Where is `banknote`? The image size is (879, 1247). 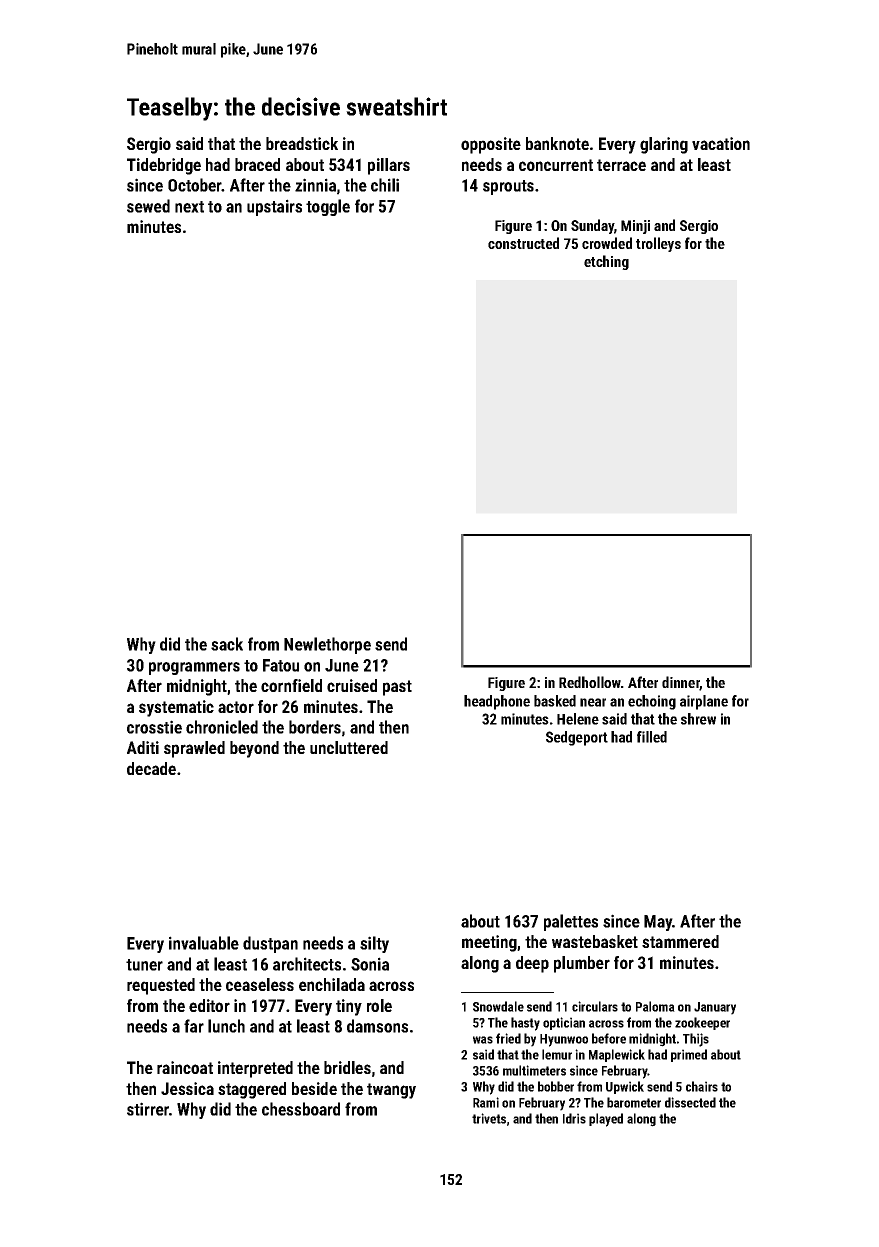 banknote is located at coordinates (557, 143).
